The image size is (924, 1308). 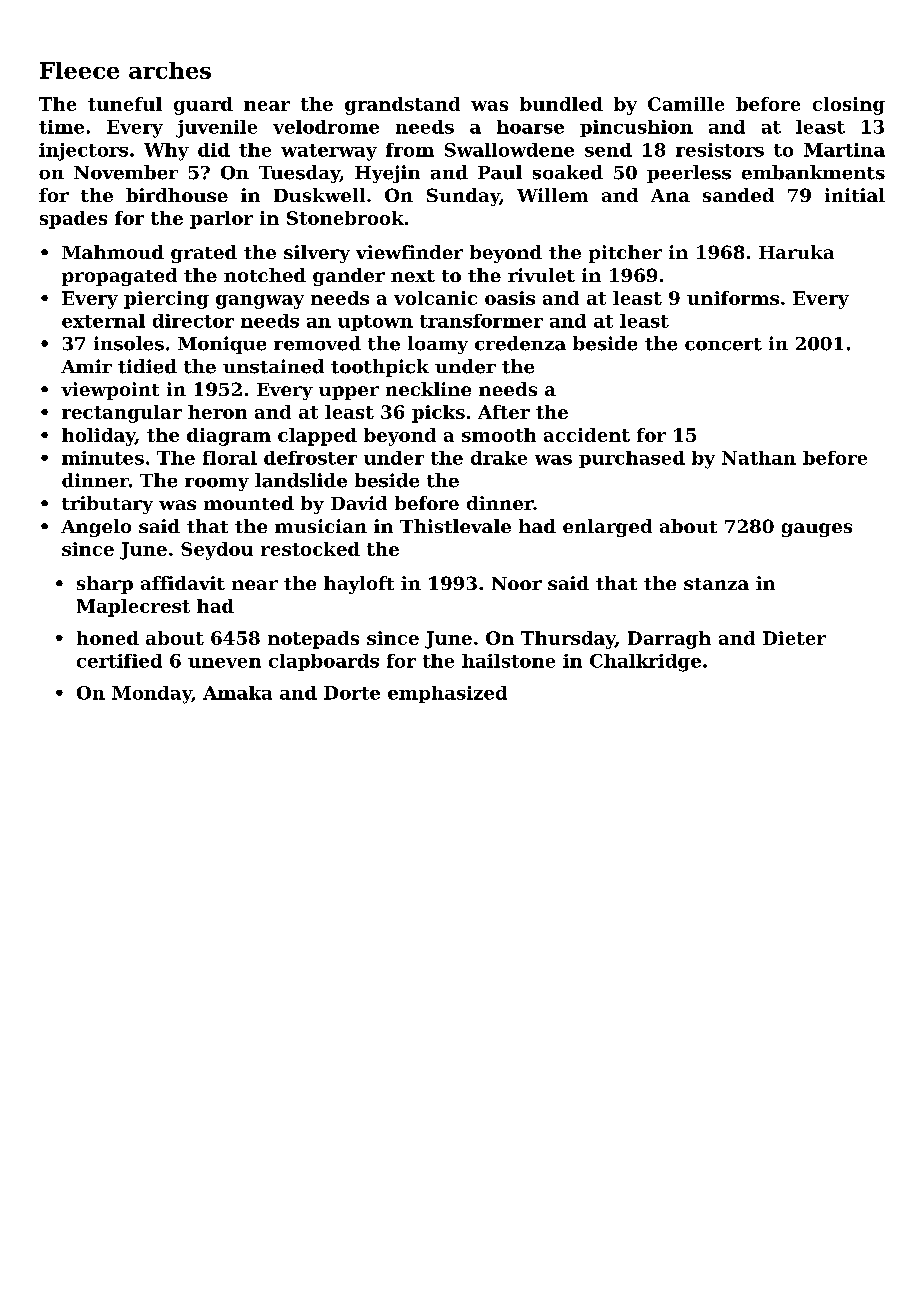 What do you see at coordinates (105, 585) in the screenshot?
I see `sharp` at bounding box center [105, 585].
